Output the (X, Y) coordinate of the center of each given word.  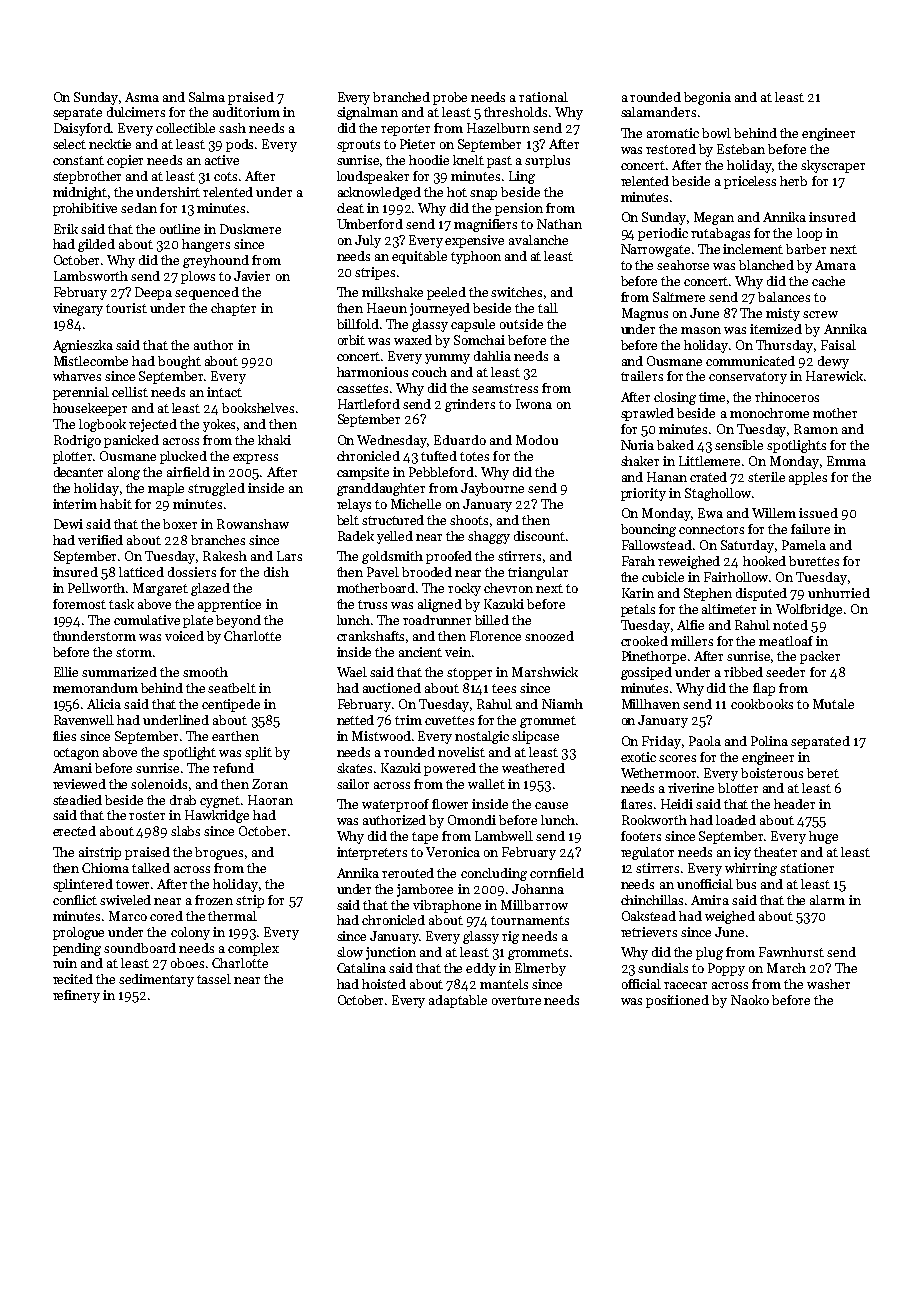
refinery (76, 996)
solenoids (159, 784)
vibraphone (447, 906)
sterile (766, 477)
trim (408, 720)
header (794, 804)
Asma (142, 97)
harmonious (372, 372)
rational (543, 97)
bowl (716, 133)
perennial (81, 393)
